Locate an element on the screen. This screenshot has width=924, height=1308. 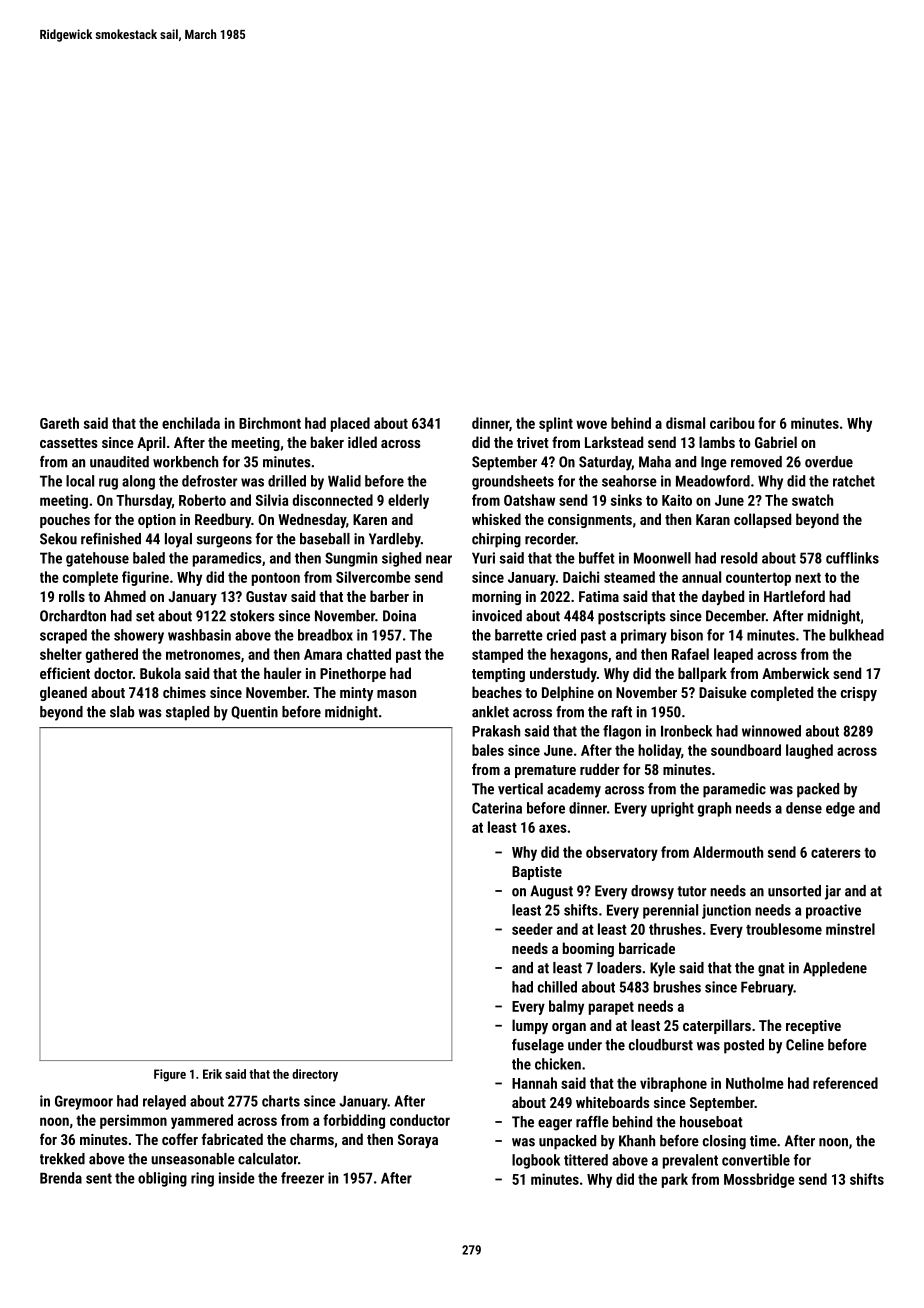
bales is located at coordinates (488, 750).
